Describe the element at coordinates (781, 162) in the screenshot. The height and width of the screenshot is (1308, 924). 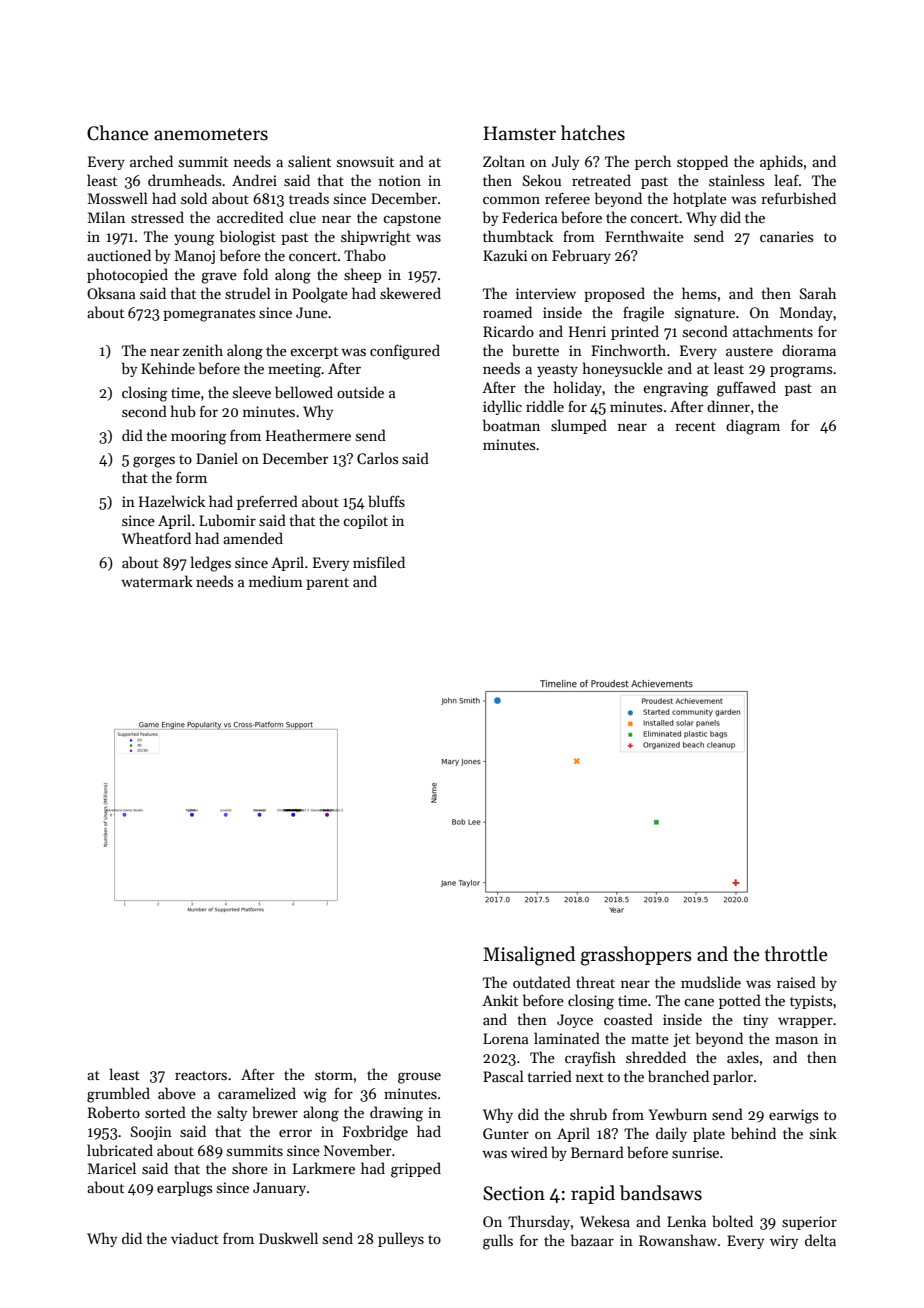
I see `aphids` at that location.
